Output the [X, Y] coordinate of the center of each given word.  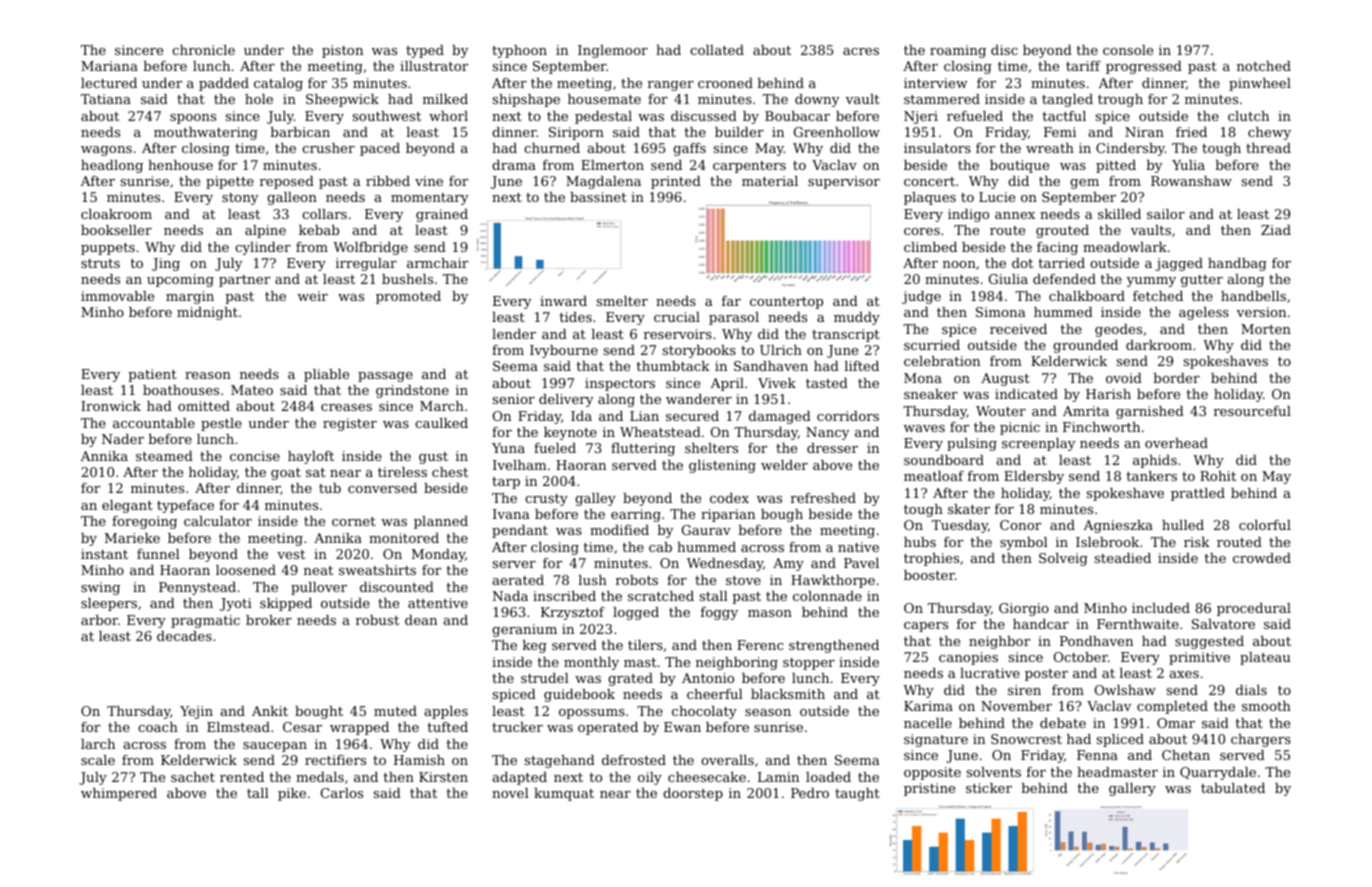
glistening [722, 466]
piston [342, 51]
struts [100, 263]
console [1128, 50]
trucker [517, 727]
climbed [930, 247]
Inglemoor [613, 51]
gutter [1202, 281]
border [1177, 378]
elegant [127, 506]
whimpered [119, 794]
